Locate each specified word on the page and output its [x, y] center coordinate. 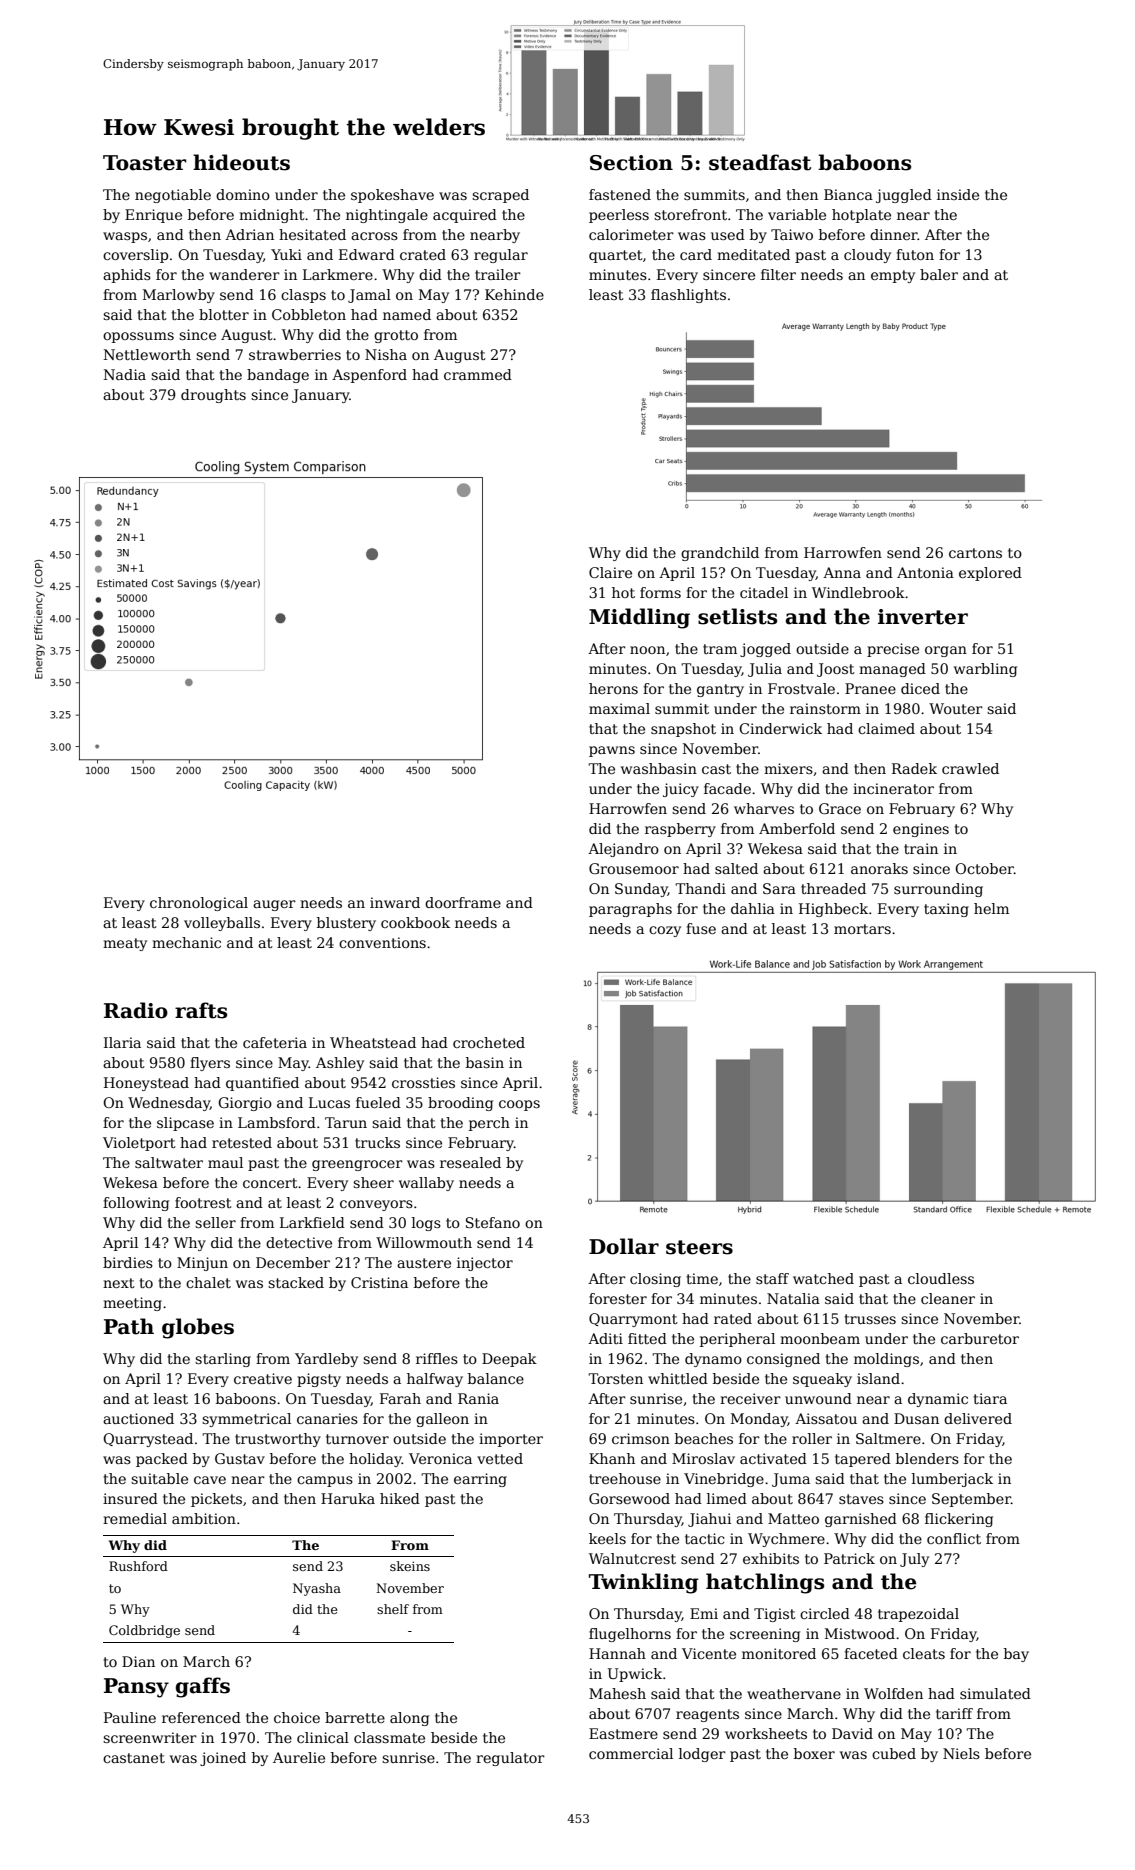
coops [519, 1105]
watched [823, 1278]
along [409, 1719]
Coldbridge [144, 1631]
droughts [213, 396]
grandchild [720, 554]
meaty [125, 944]
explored [990, 574]
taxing [946, 910]
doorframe [463, 902]
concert [270, 1183]
